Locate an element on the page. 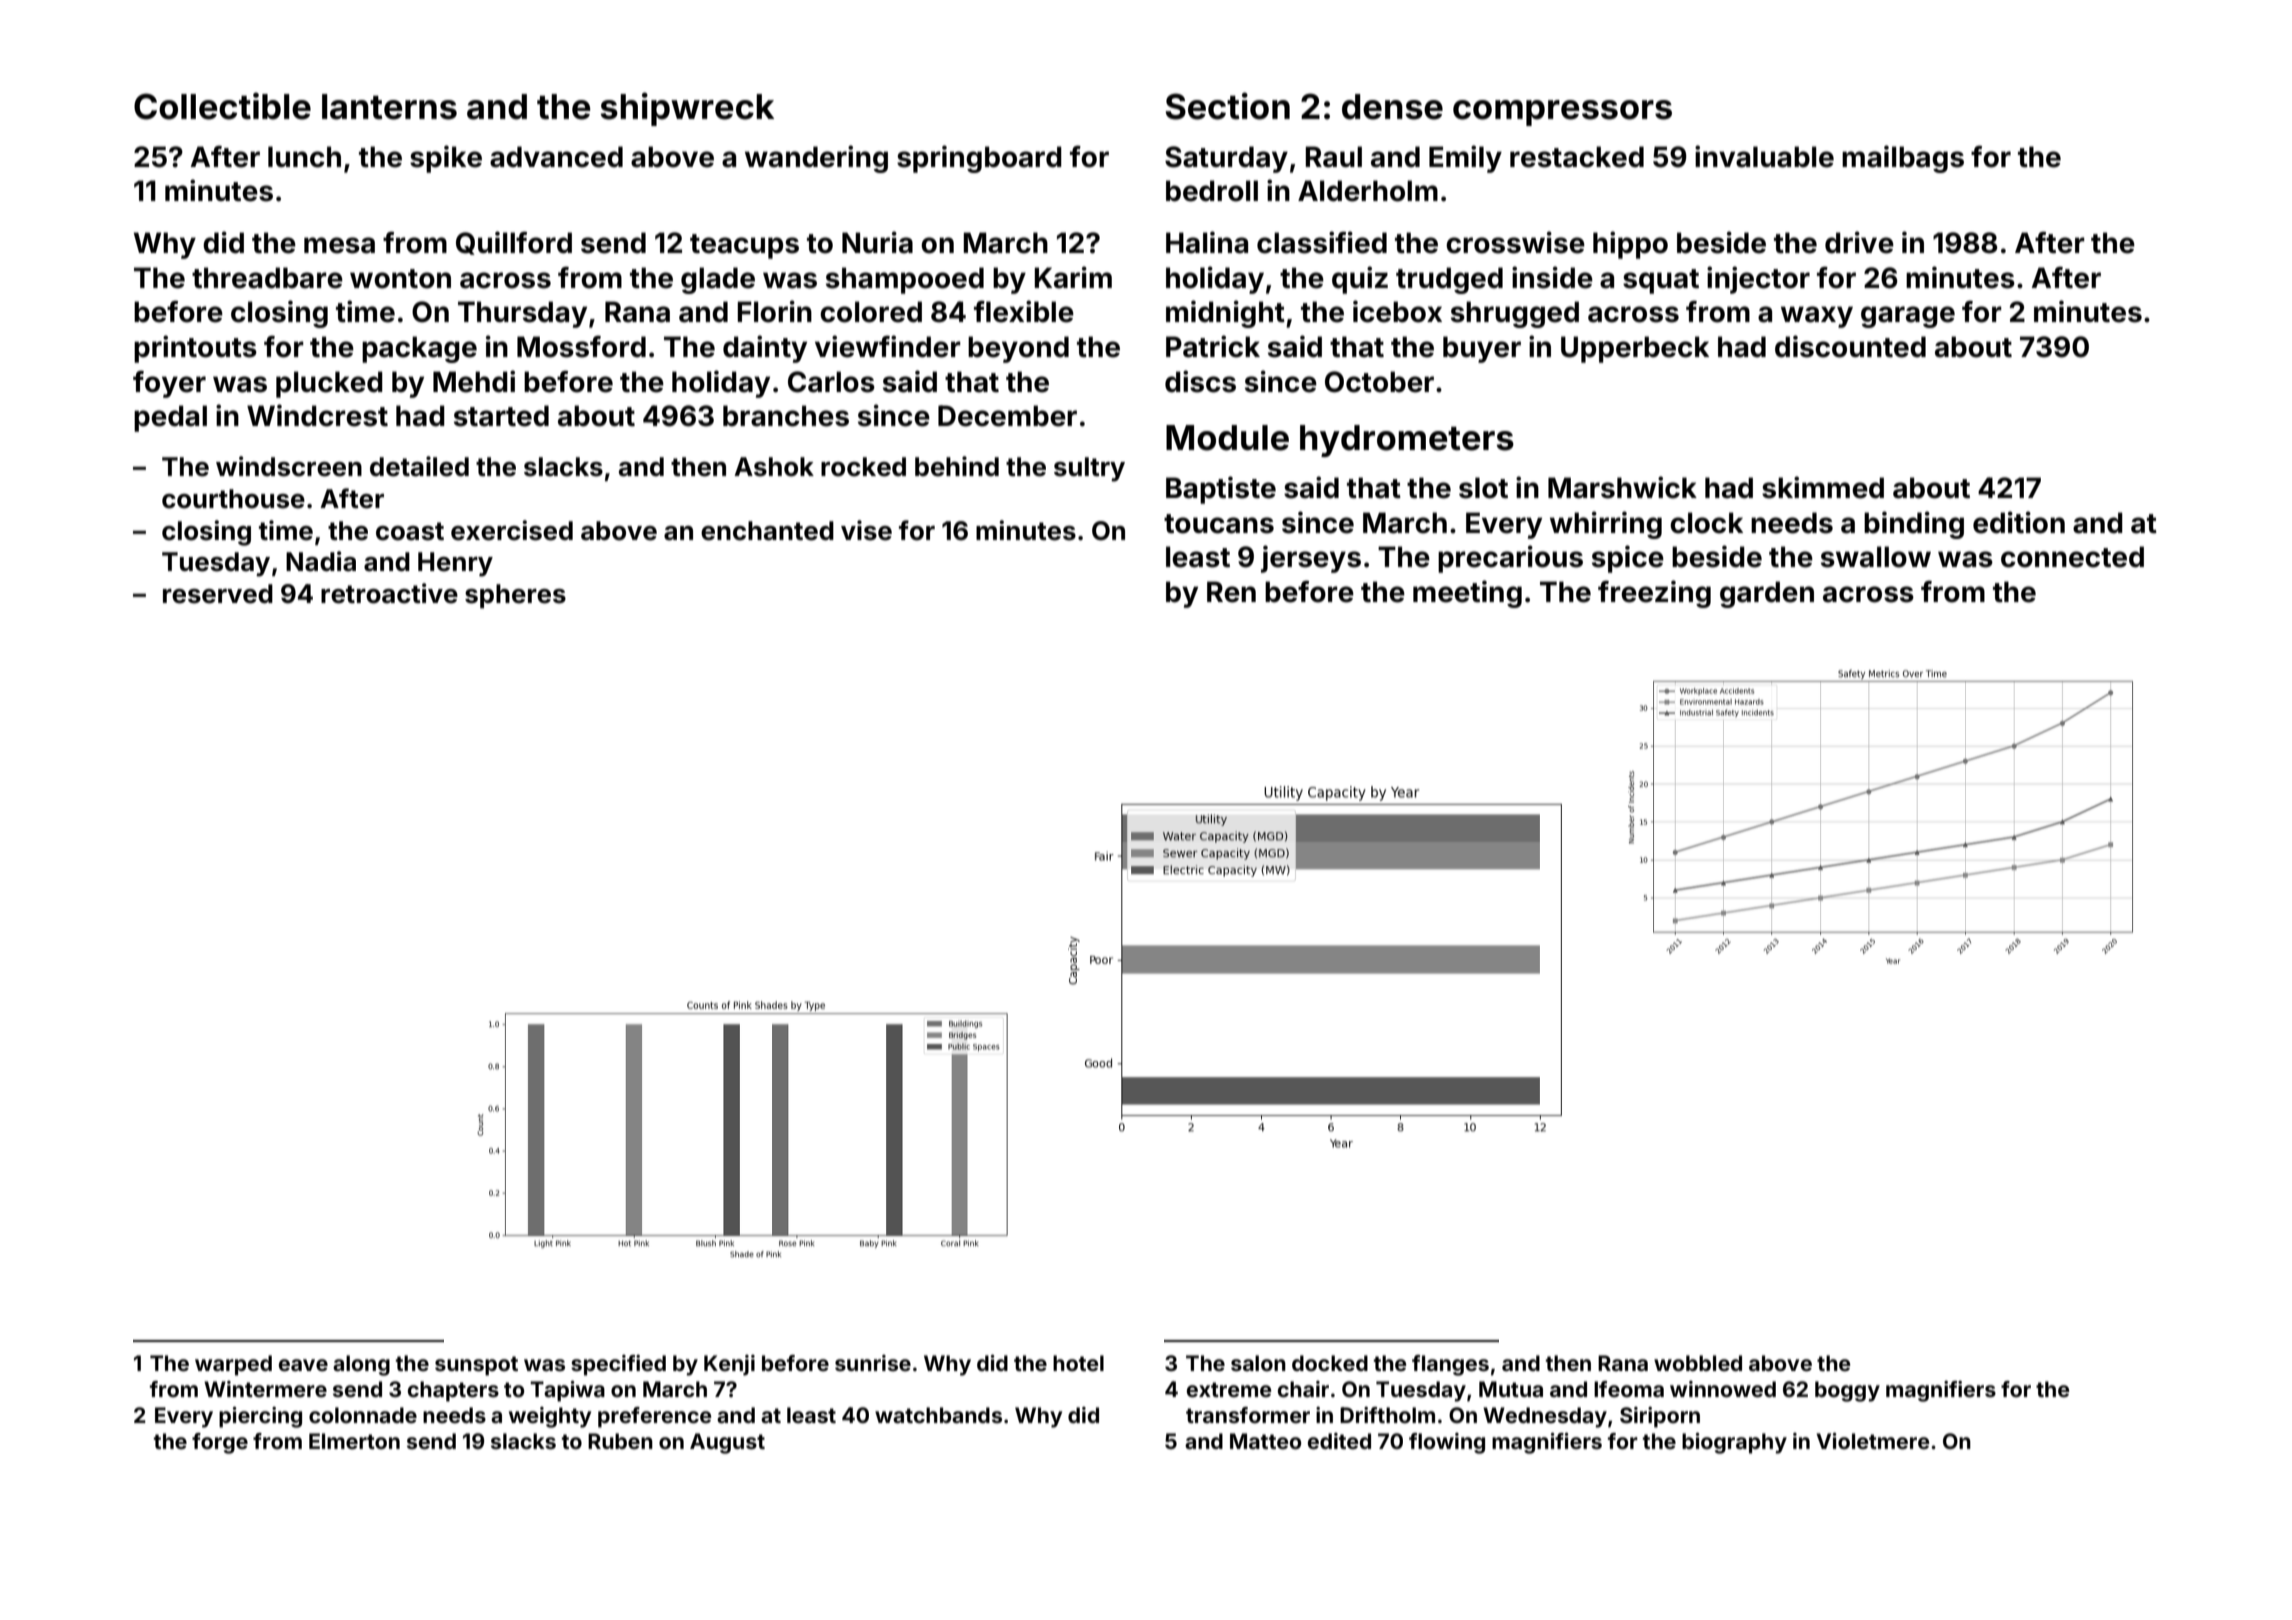 The height and width of the page is (1620, 2292). reserved is located at coordinates (218, 594).
